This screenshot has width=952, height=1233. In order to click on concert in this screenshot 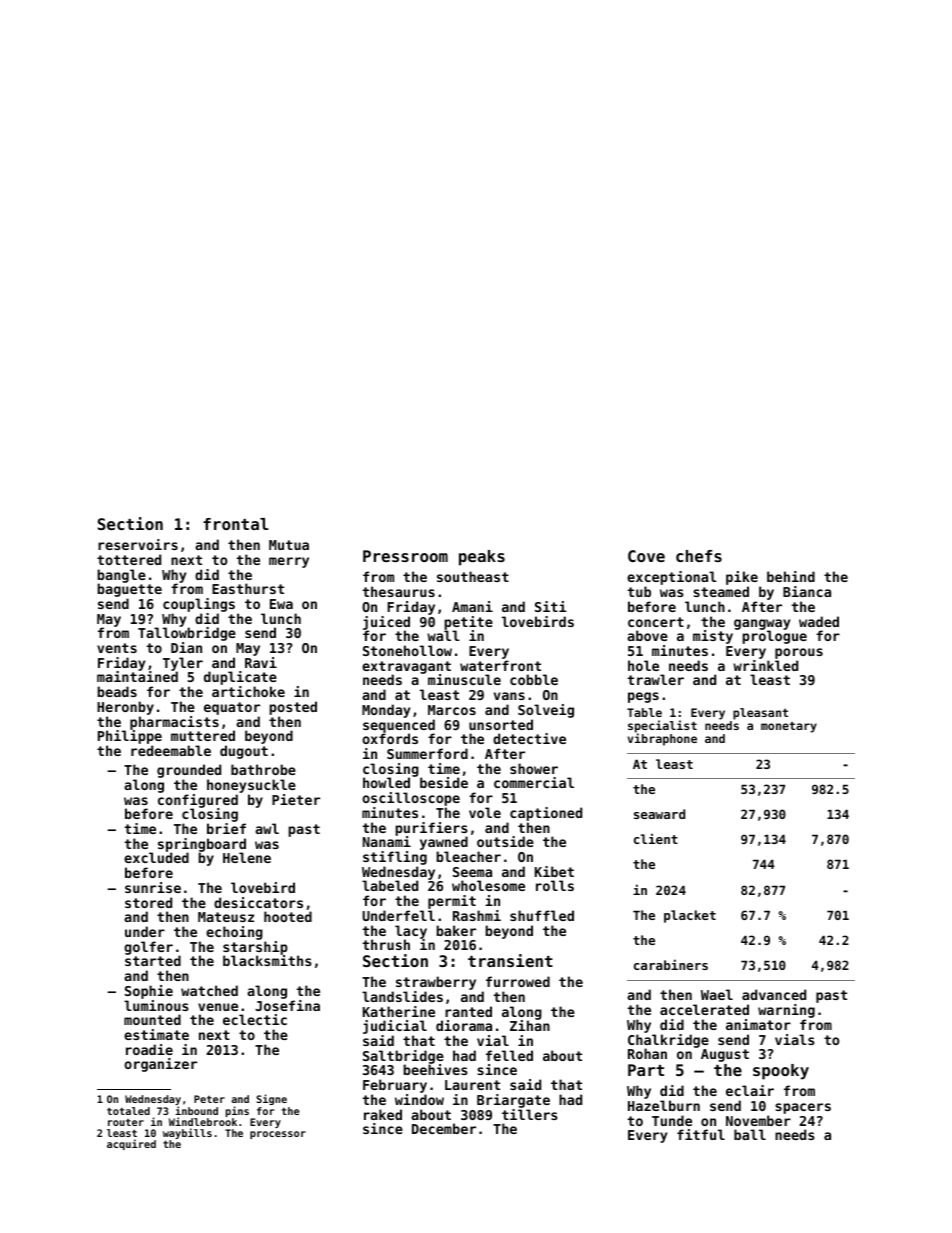, I will do `click(656, 622)`.
